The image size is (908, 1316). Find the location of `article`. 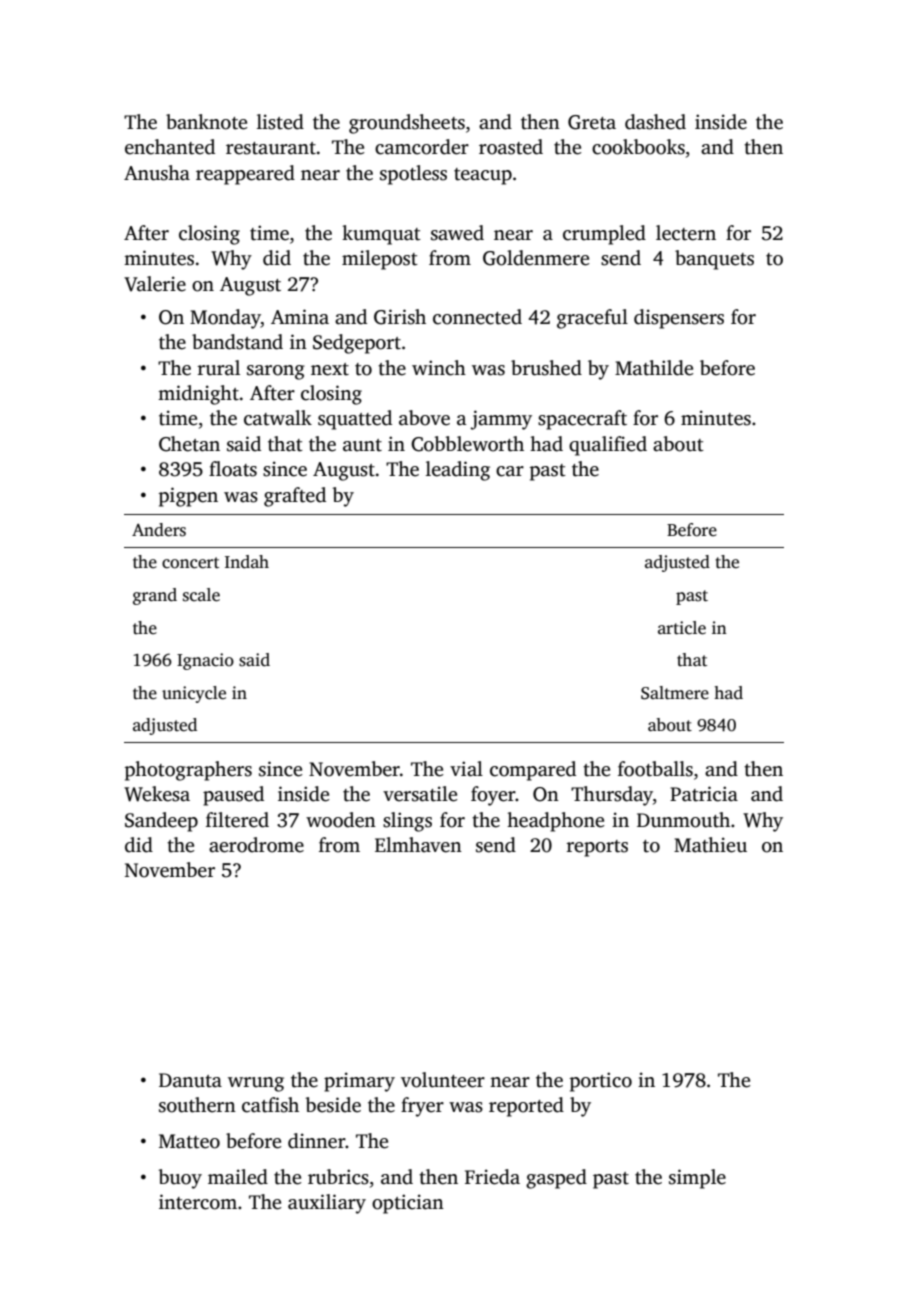

article is located at coordinates (682, 628).
